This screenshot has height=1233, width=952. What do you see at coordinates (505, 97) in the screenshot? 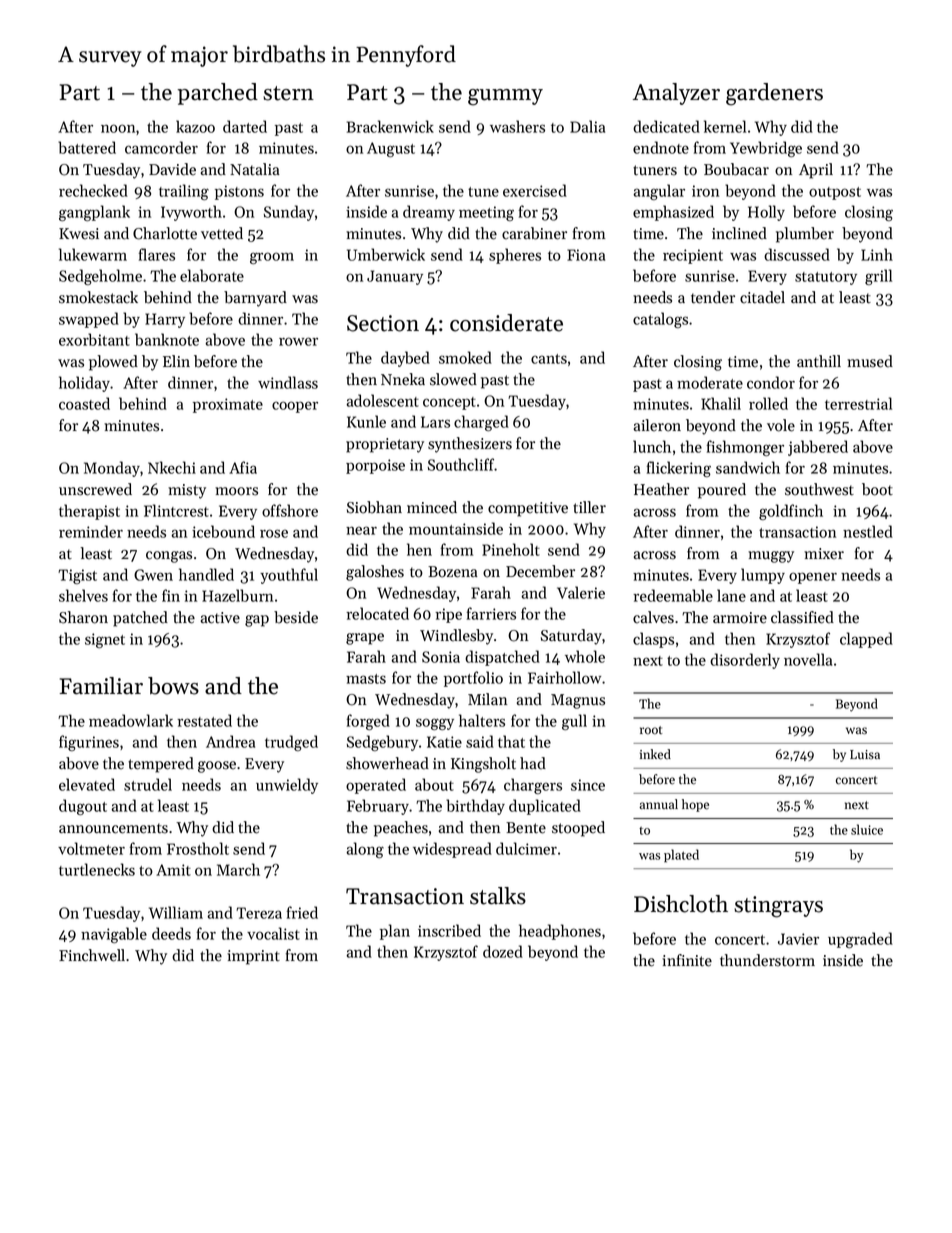
I see `gummy` at bounding box center [505, 97].
